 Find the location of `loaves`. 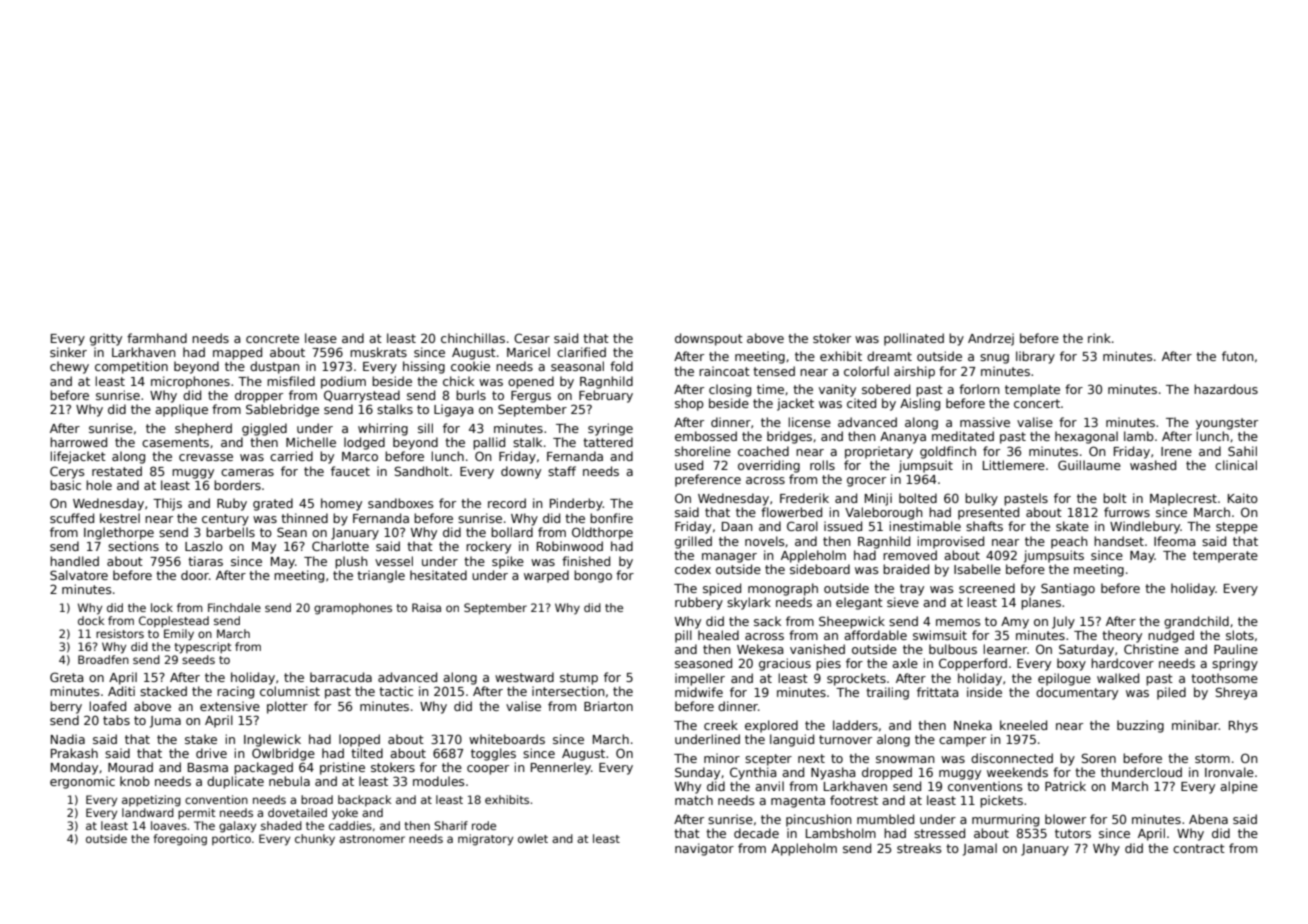

loaves is located at coordinates (169, 825).
